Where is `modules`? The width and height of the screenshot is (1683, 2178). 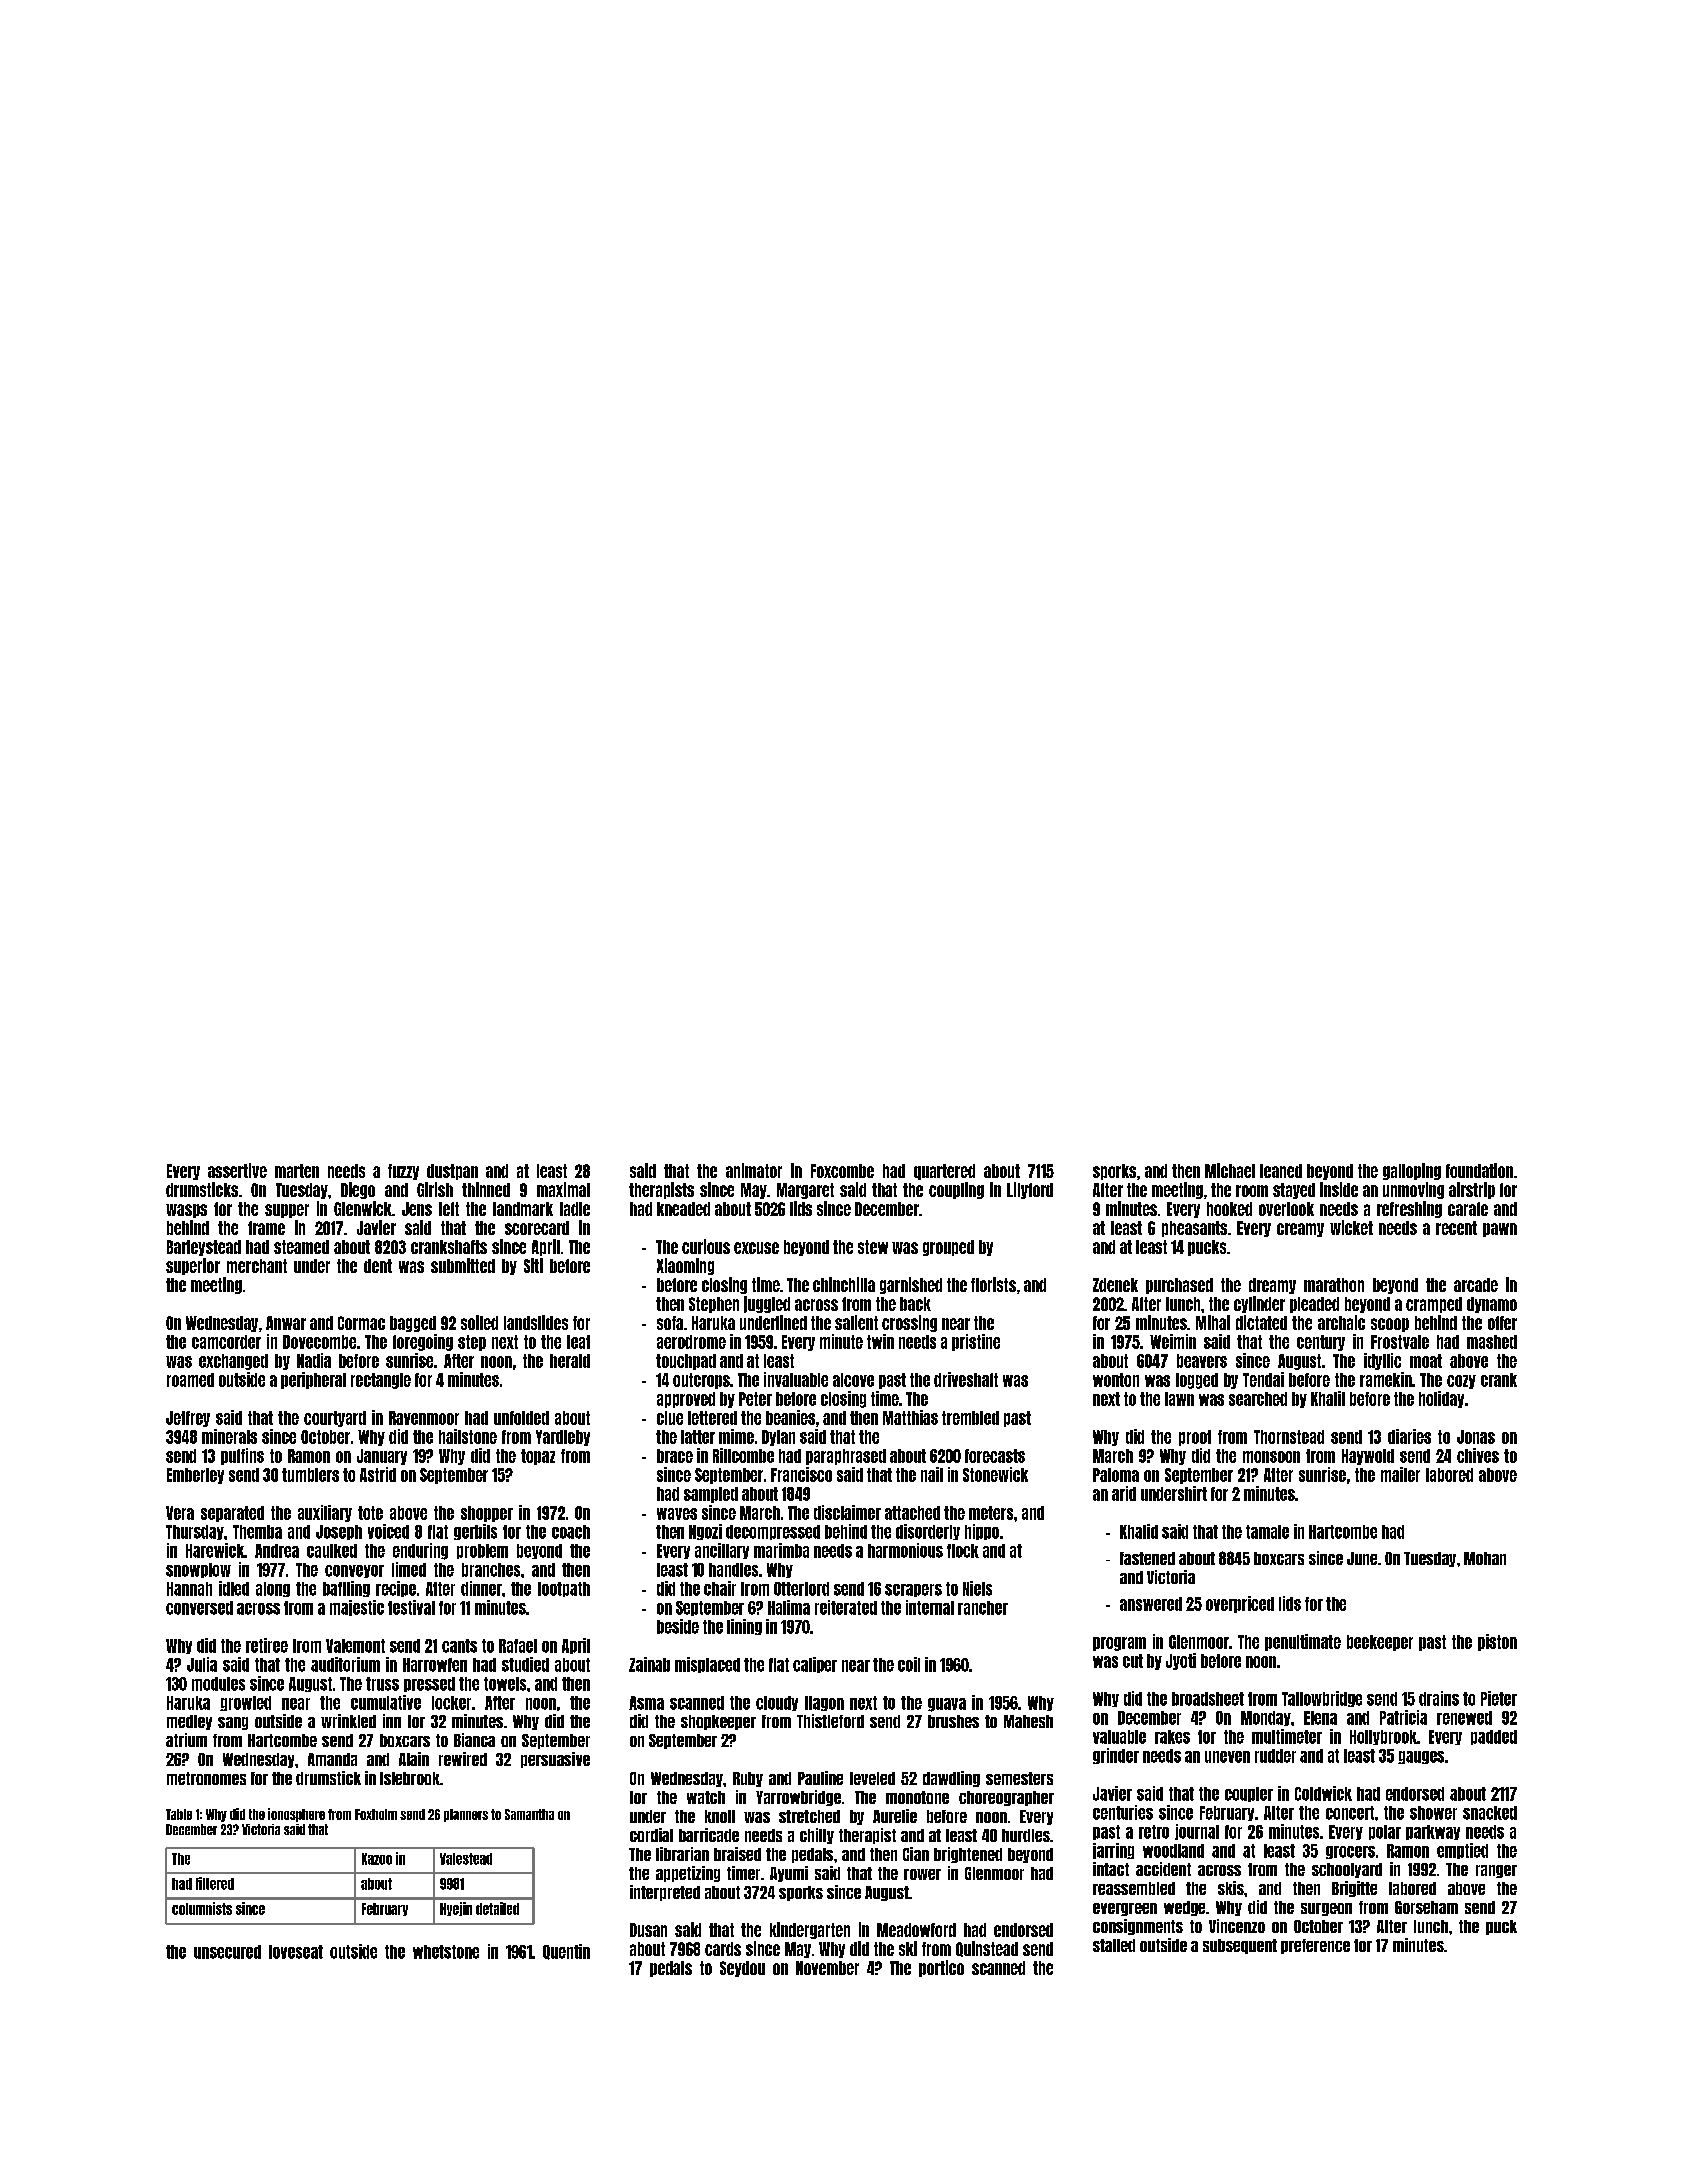
modules is located at coordinates (218, 1684).
